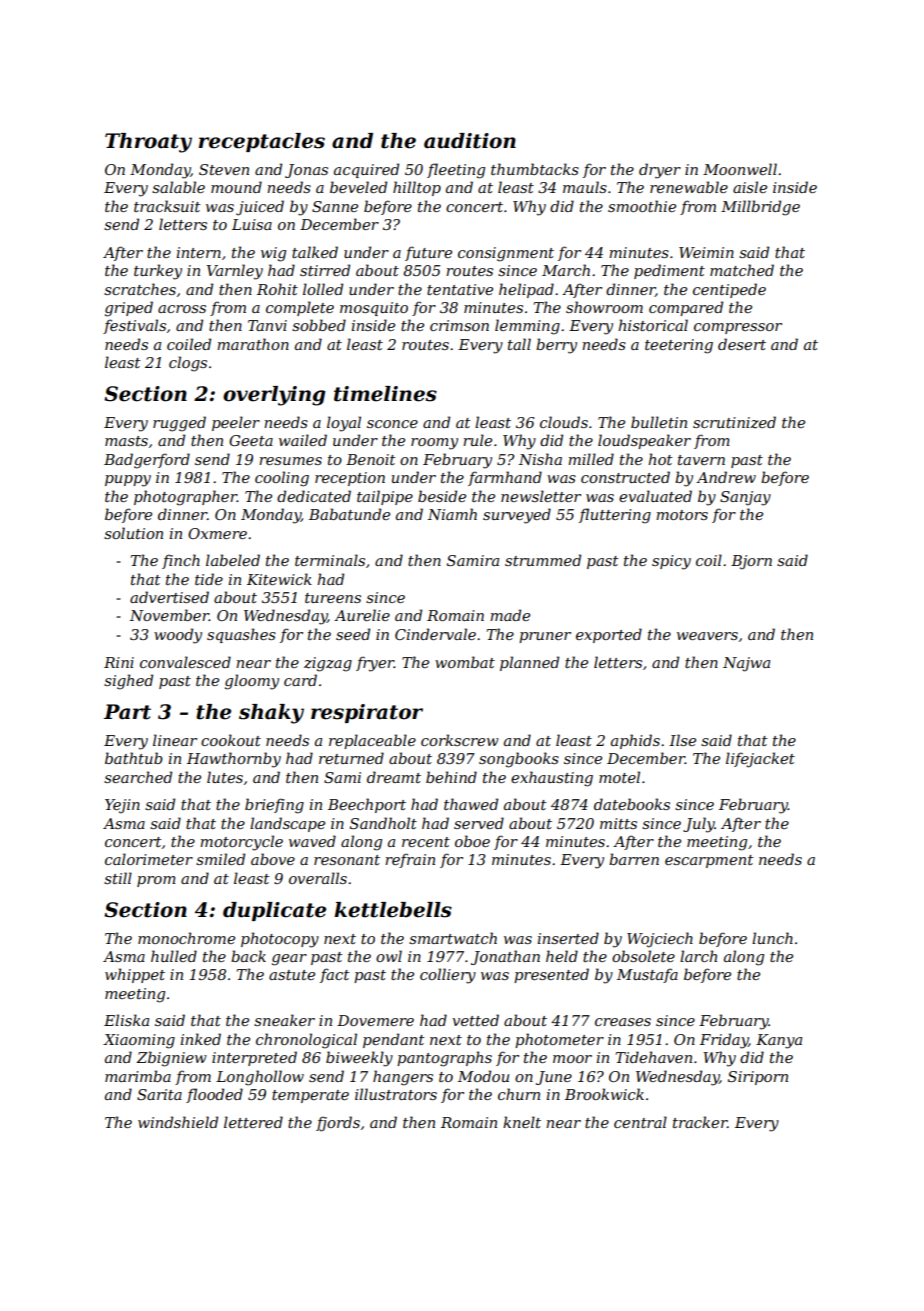 This image has height=1311, width=924. Describe the element at coordinates (609, 635) in the image. I see `exported` at that location.
